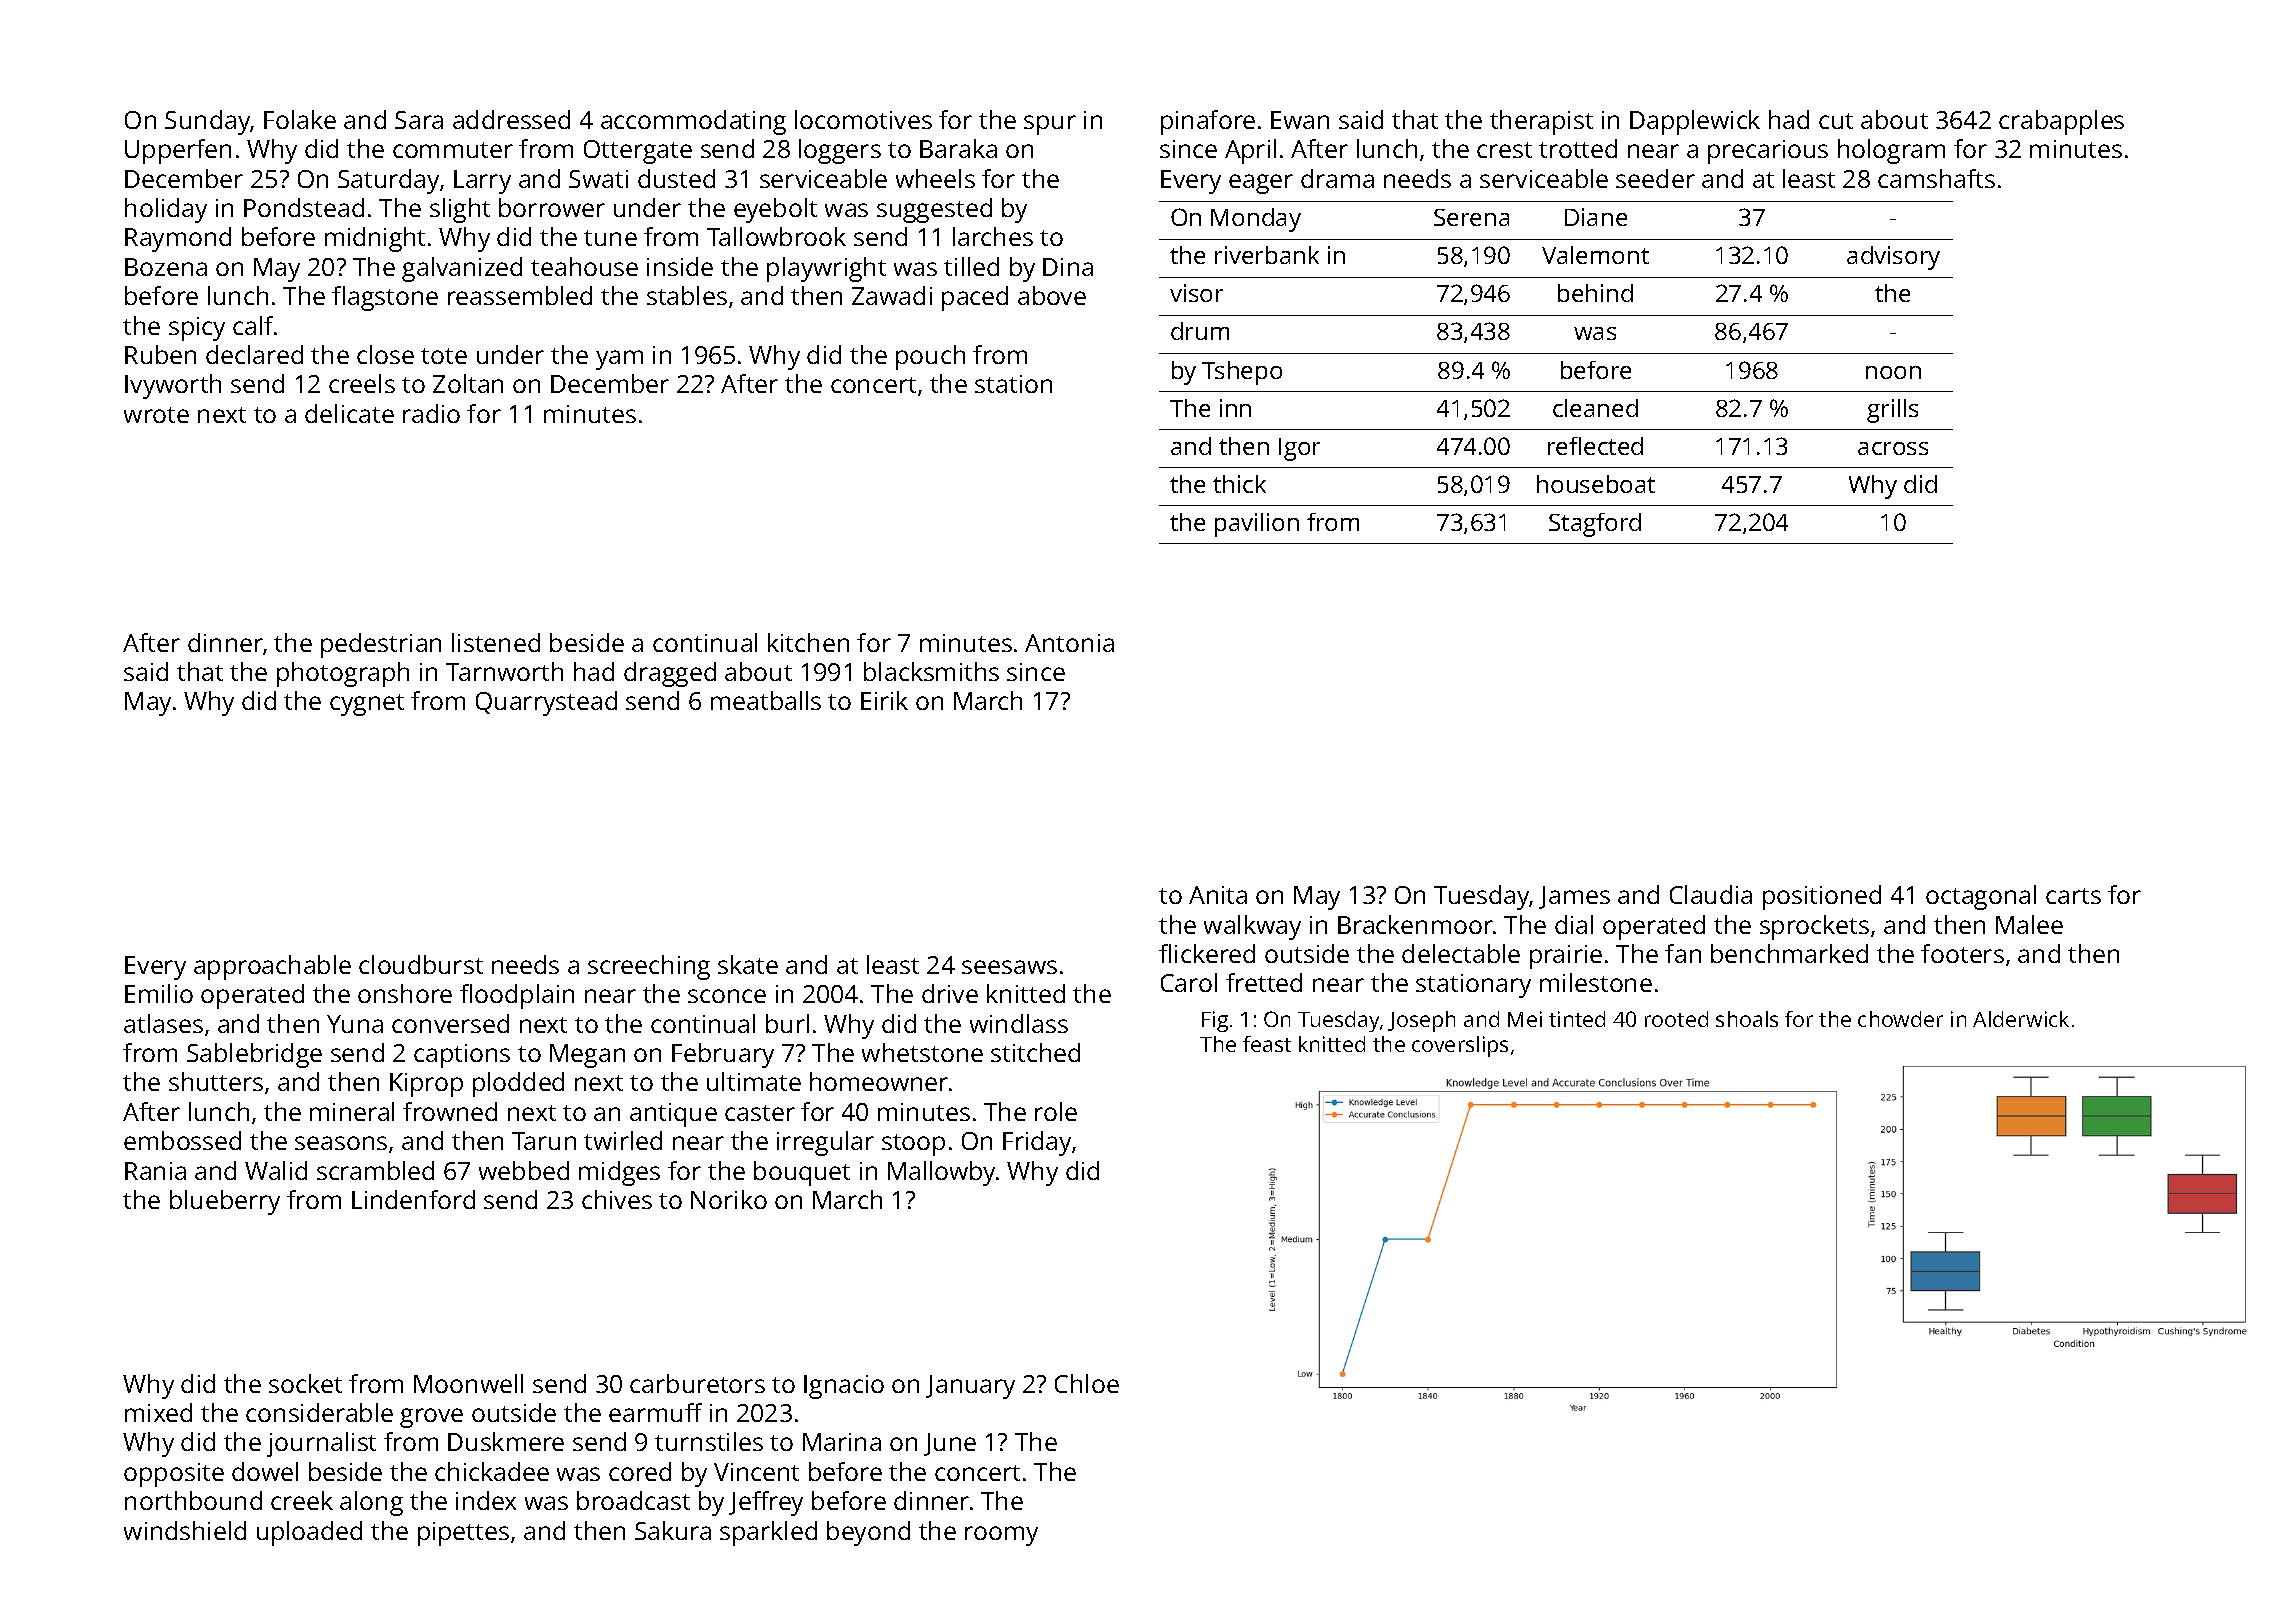 This screenshot has width=2282, height=1614. Describe the element at coordinates (617, 1199) in the screenshot. I see `chives` at that location.
